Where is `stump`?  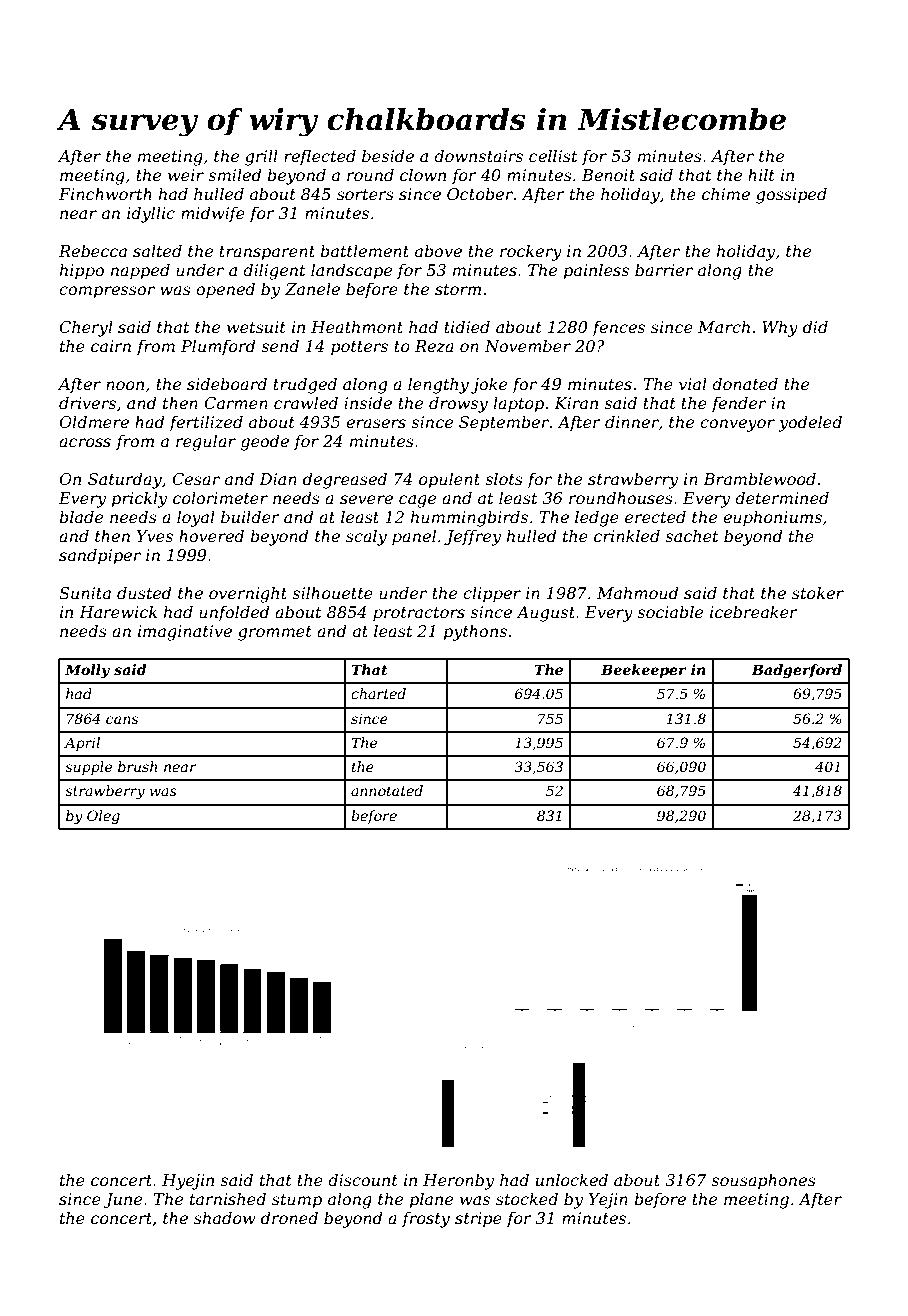
stump is located at coordinates (297, 1201).
